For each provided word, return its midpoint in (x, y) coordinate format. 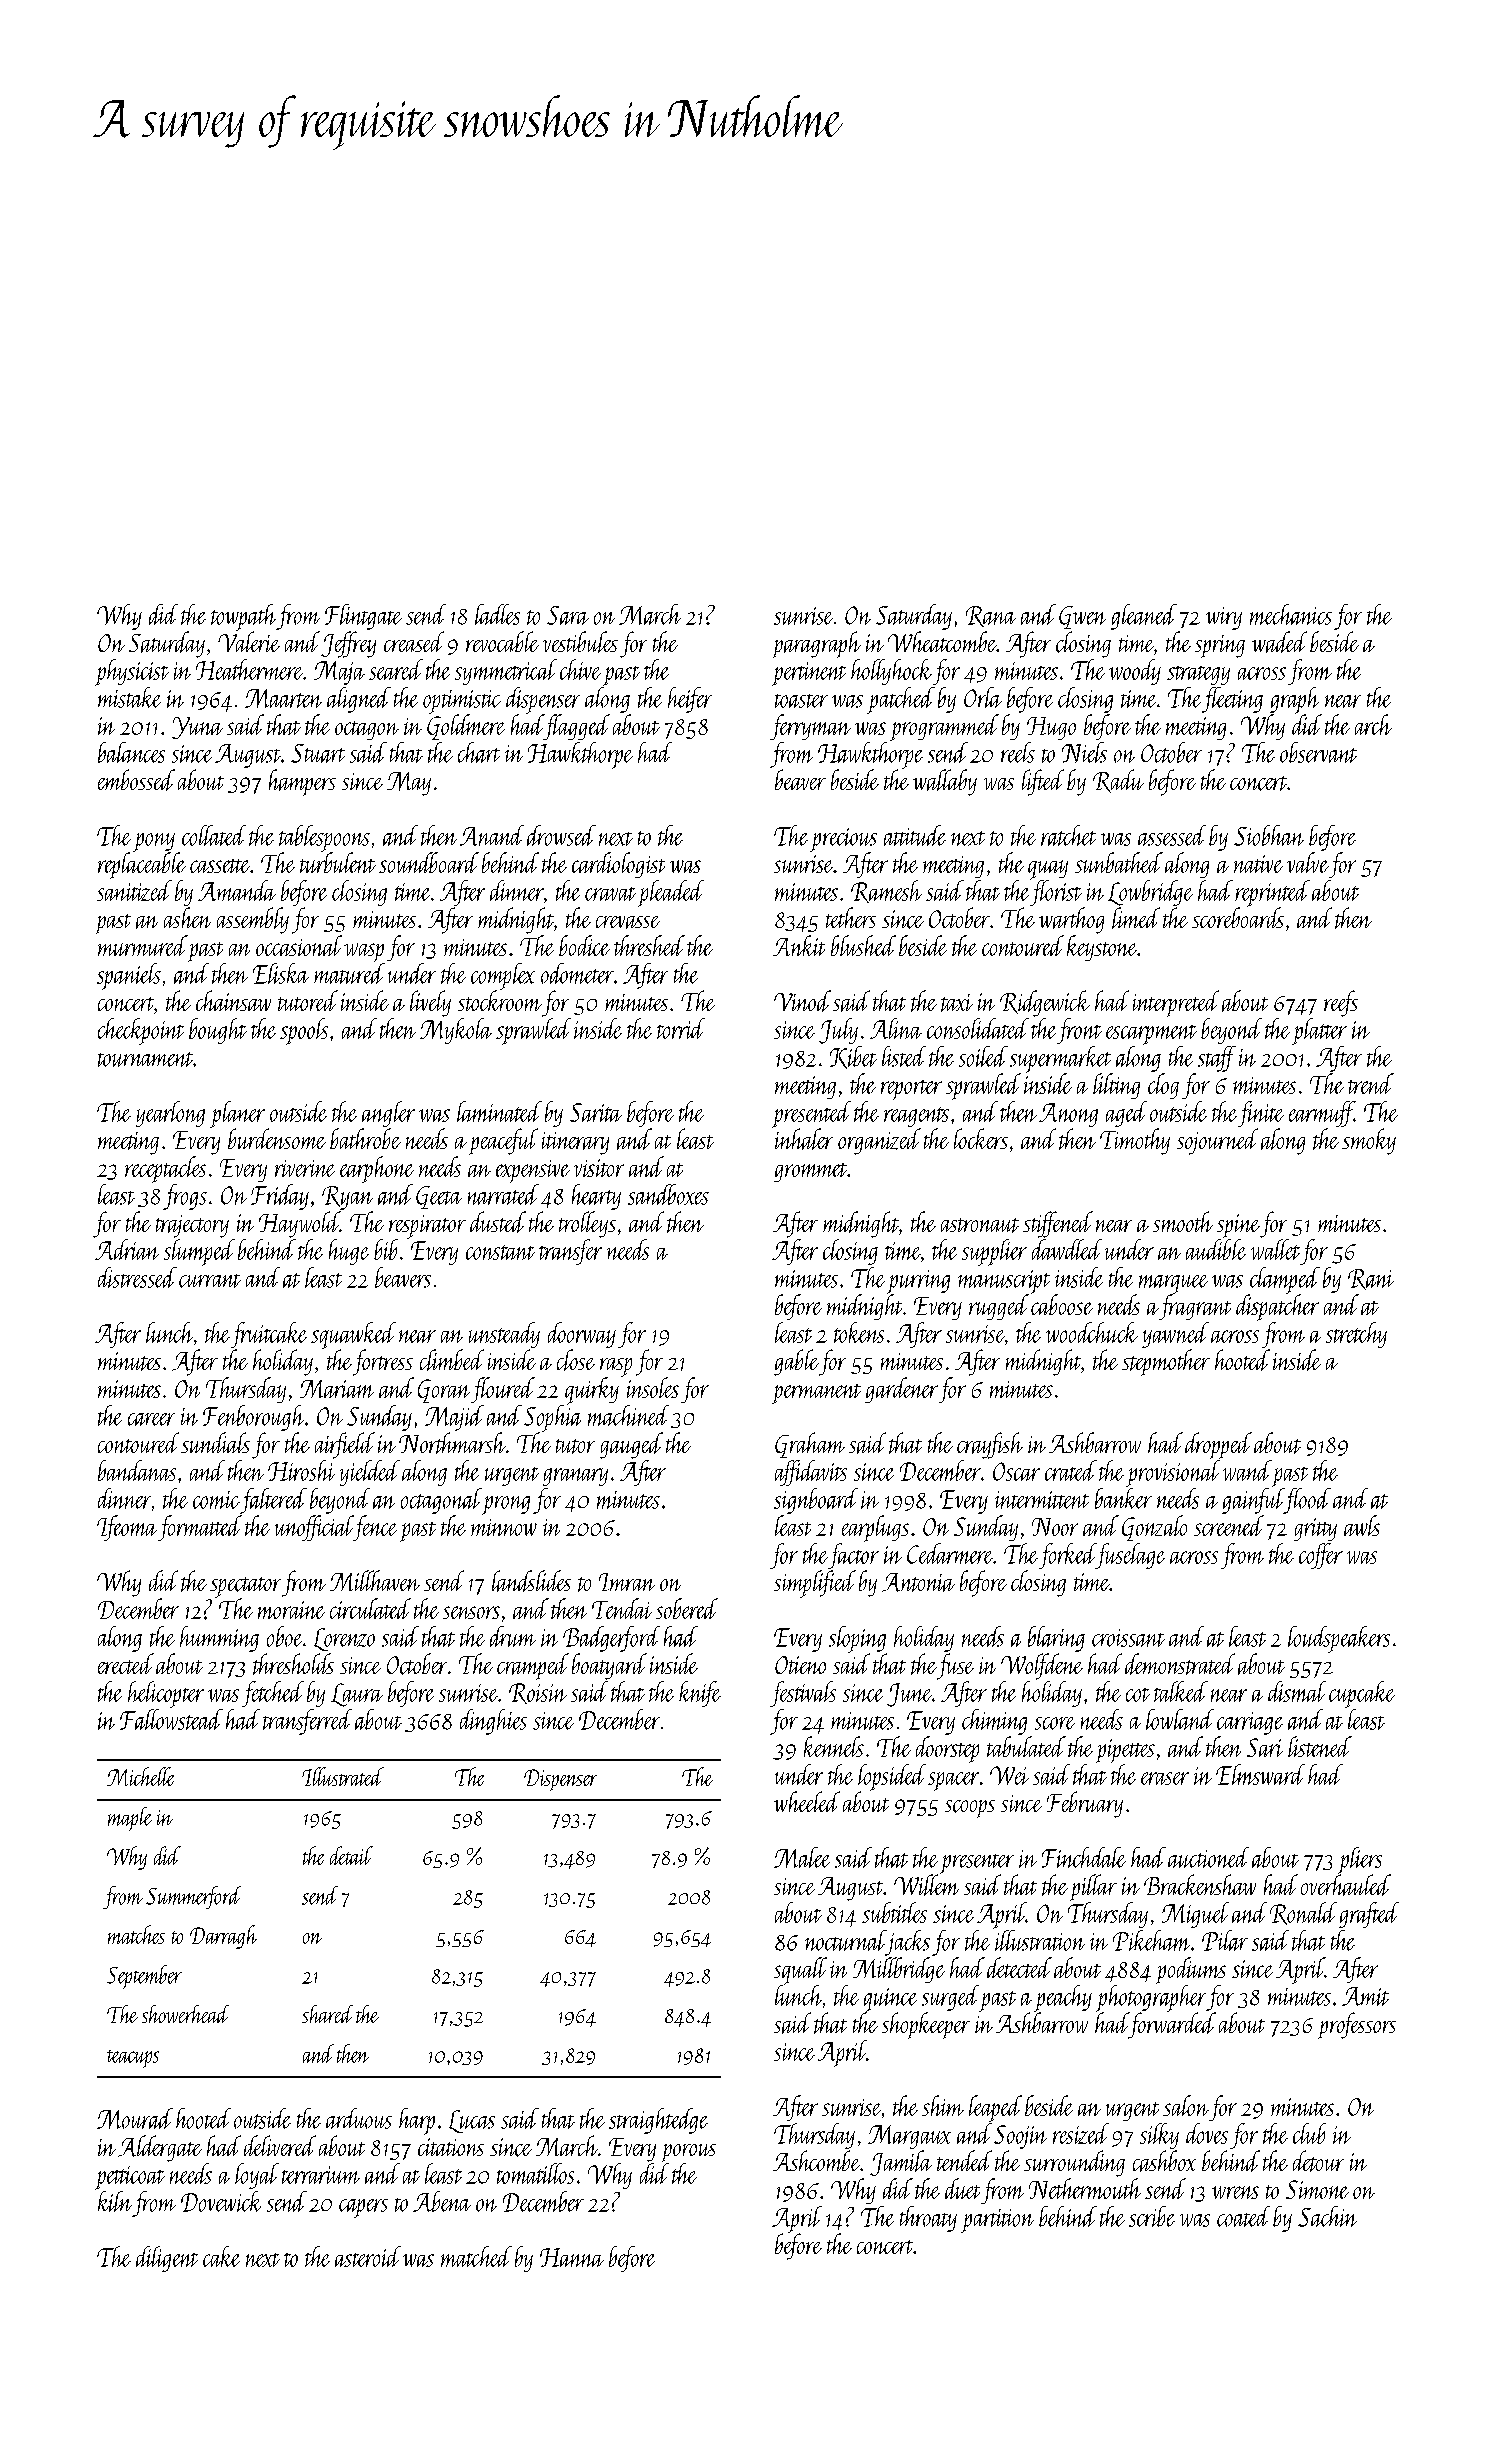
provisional (1173, 1473)
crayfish (990, 1445)
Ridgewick (1045, 1003)
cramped (533, 1666)
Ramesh (886, 891)
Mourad (135, 2118)
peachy (1063, 1998)
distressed (137, 1277)
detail (351, 1855)
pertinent (809, 674)
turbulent (338, 862)
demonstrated (1180, 1664)
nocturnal (845, 1940)
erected (126, 1663)
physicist (132, 672)
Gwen (1082, 617)
